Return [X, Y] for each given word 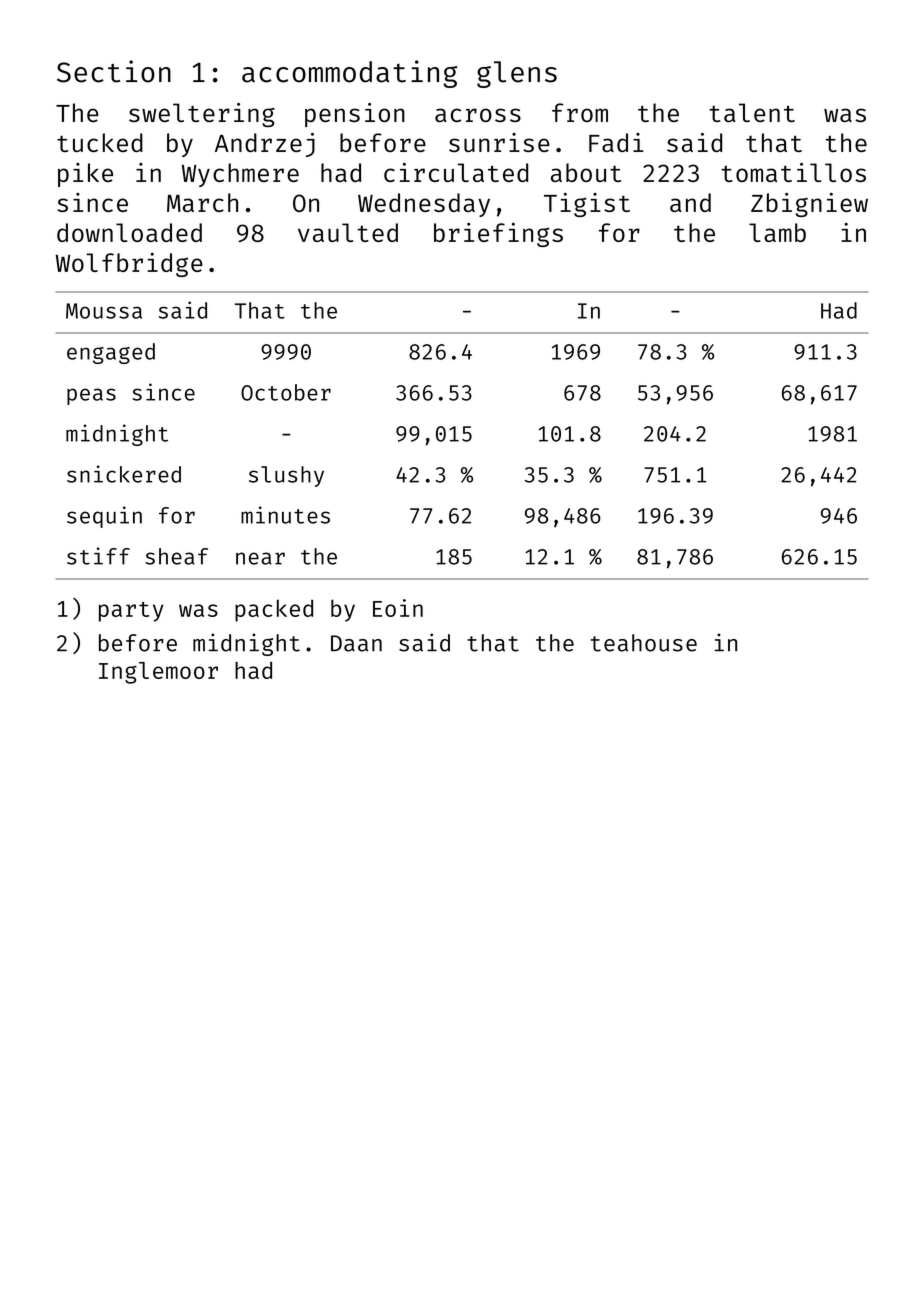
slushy [286, 476]
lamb [777, 232]
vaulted [348, 232]
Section [114, 71]
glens [517, 74]
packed [274, 611]
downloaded [129, 232]
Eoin [398, 608]
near [260, 558]
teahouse [644, 643]
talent [752, 112]
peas [91, 396]
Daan [356, 643]
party [131, 612]
